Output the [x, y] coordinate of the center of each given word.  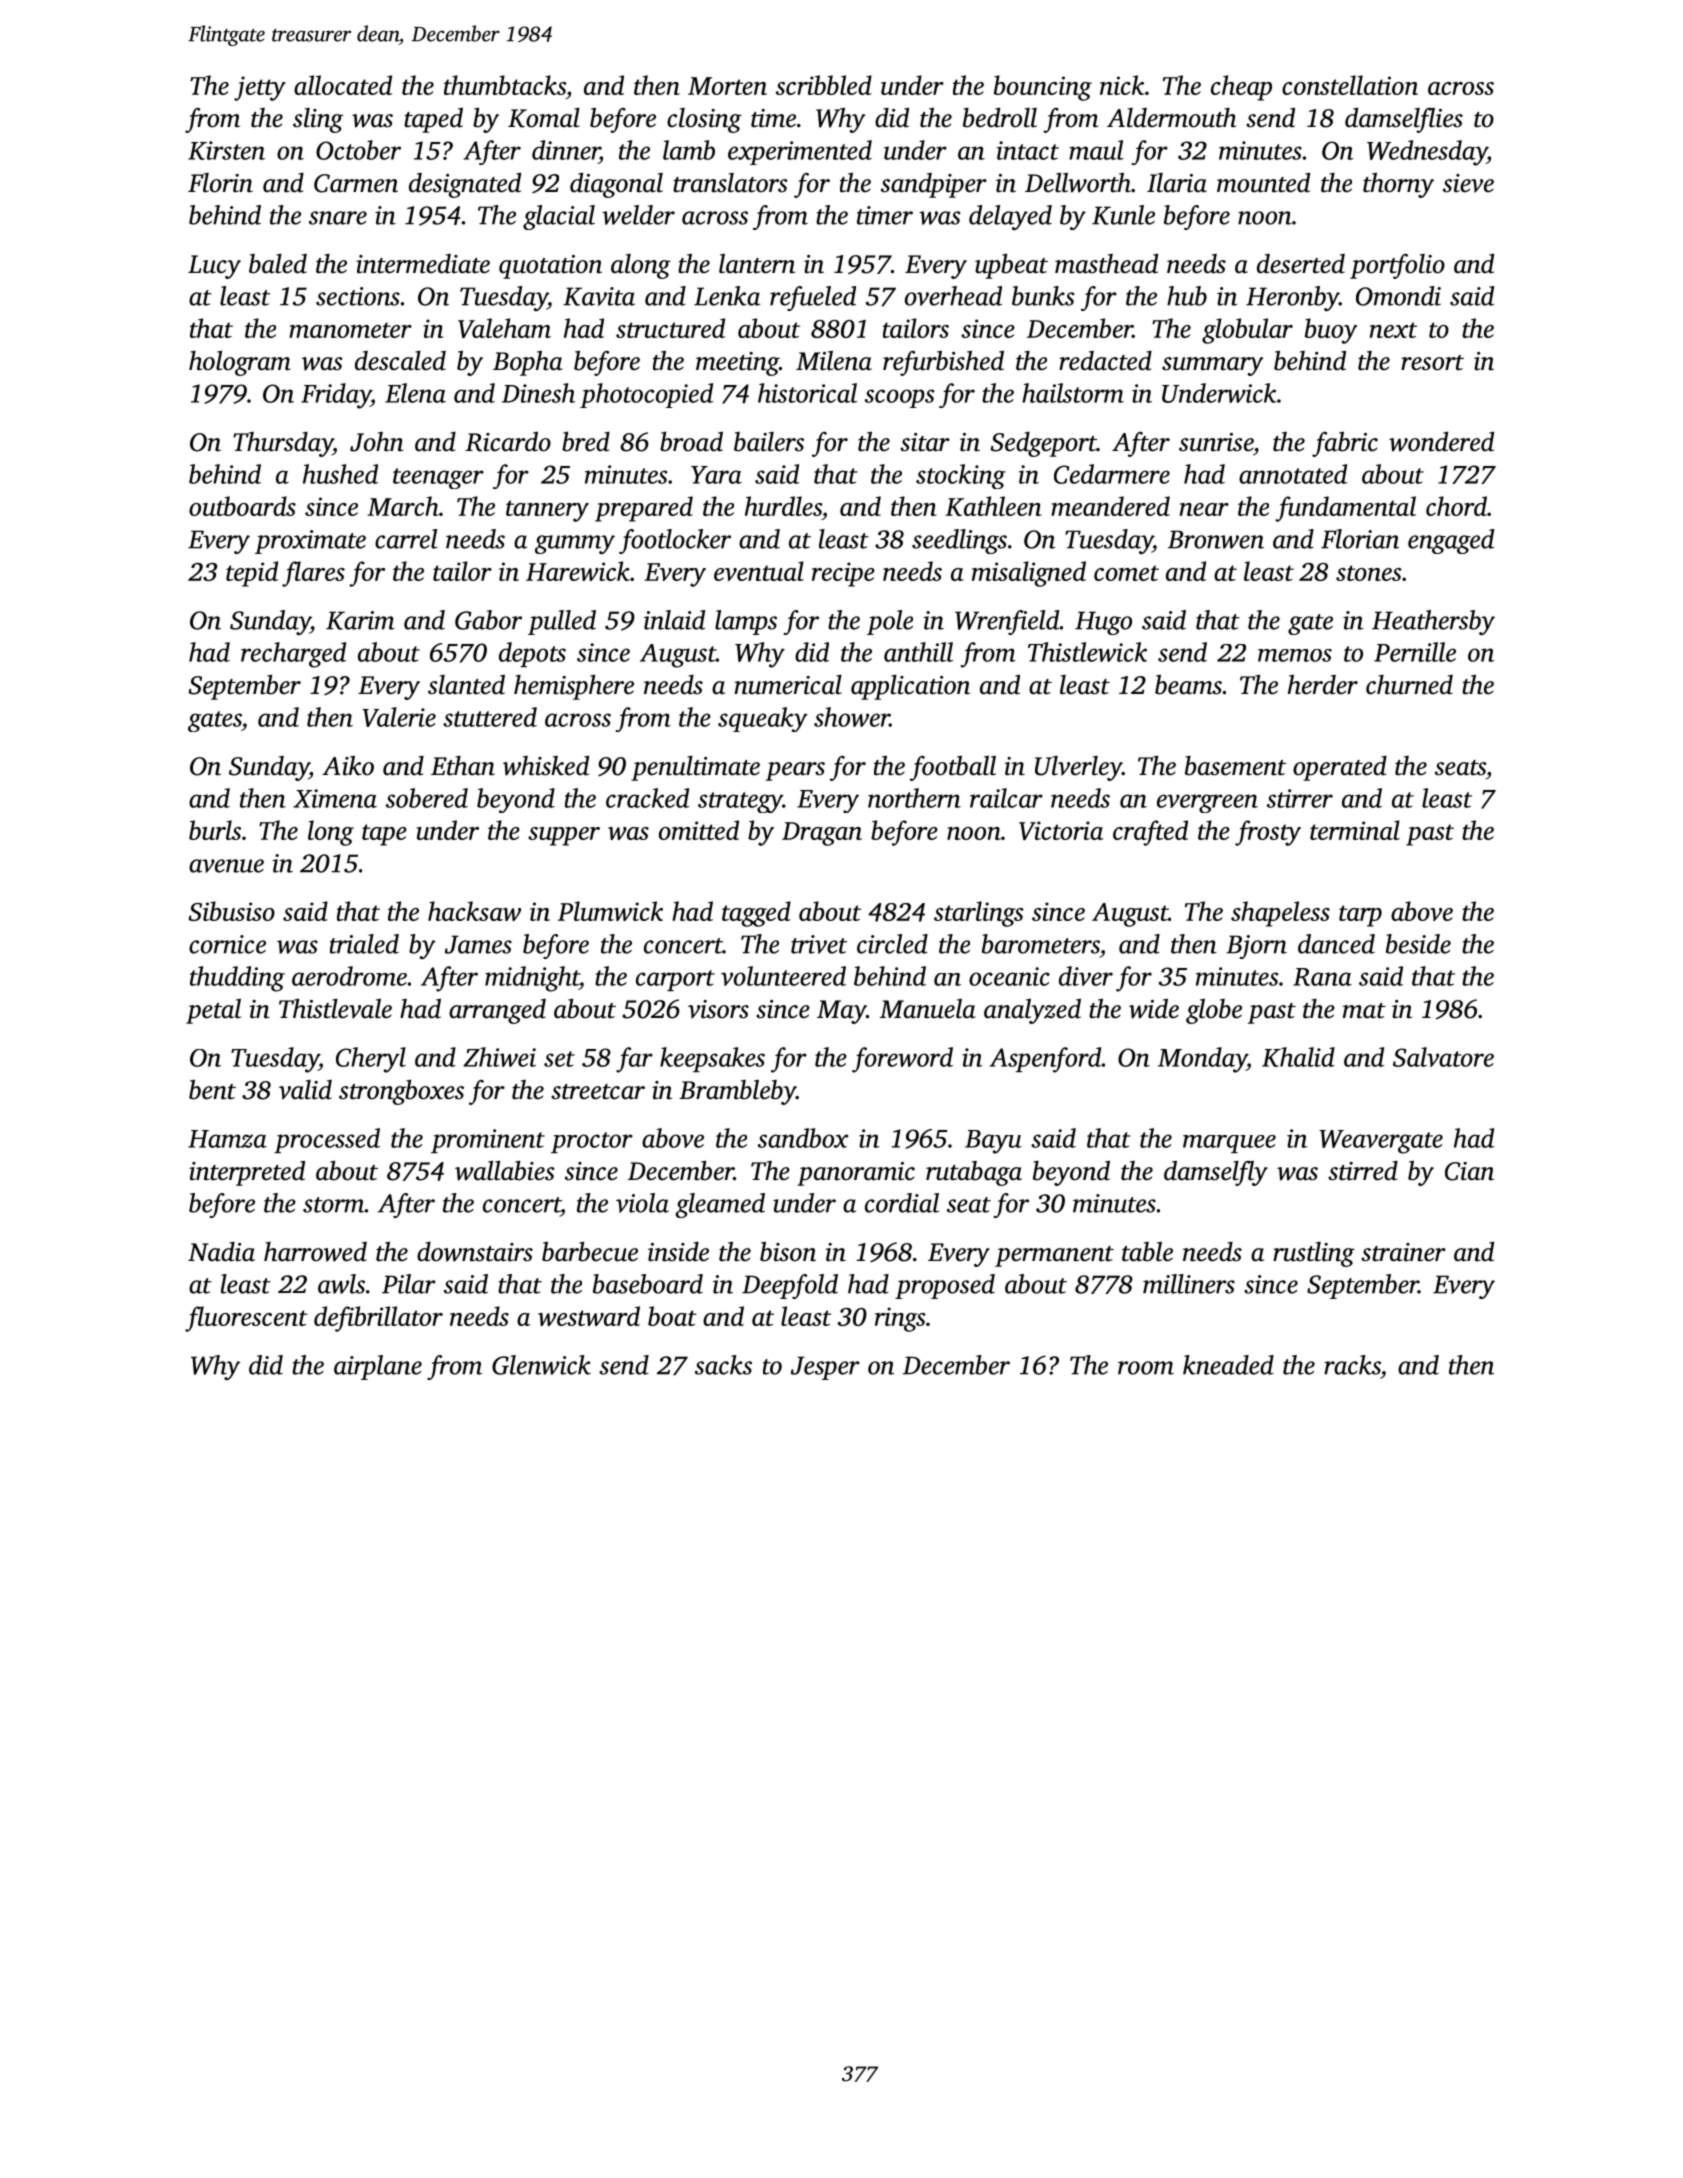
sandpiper [934, 185]
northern [914, 798]
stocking [961, 476]
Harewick [578, 571]
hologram [240, 363]
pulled [562, 622]
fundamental [1345, 509]
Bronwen [1216, 539]
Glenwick [541, 1365]
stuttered [490, 717]
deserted [1301, 264]
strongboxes [401, 1092]
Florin [220, 183]
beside [1418, 944]
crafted [1150, 833]
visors [718, 1009]
